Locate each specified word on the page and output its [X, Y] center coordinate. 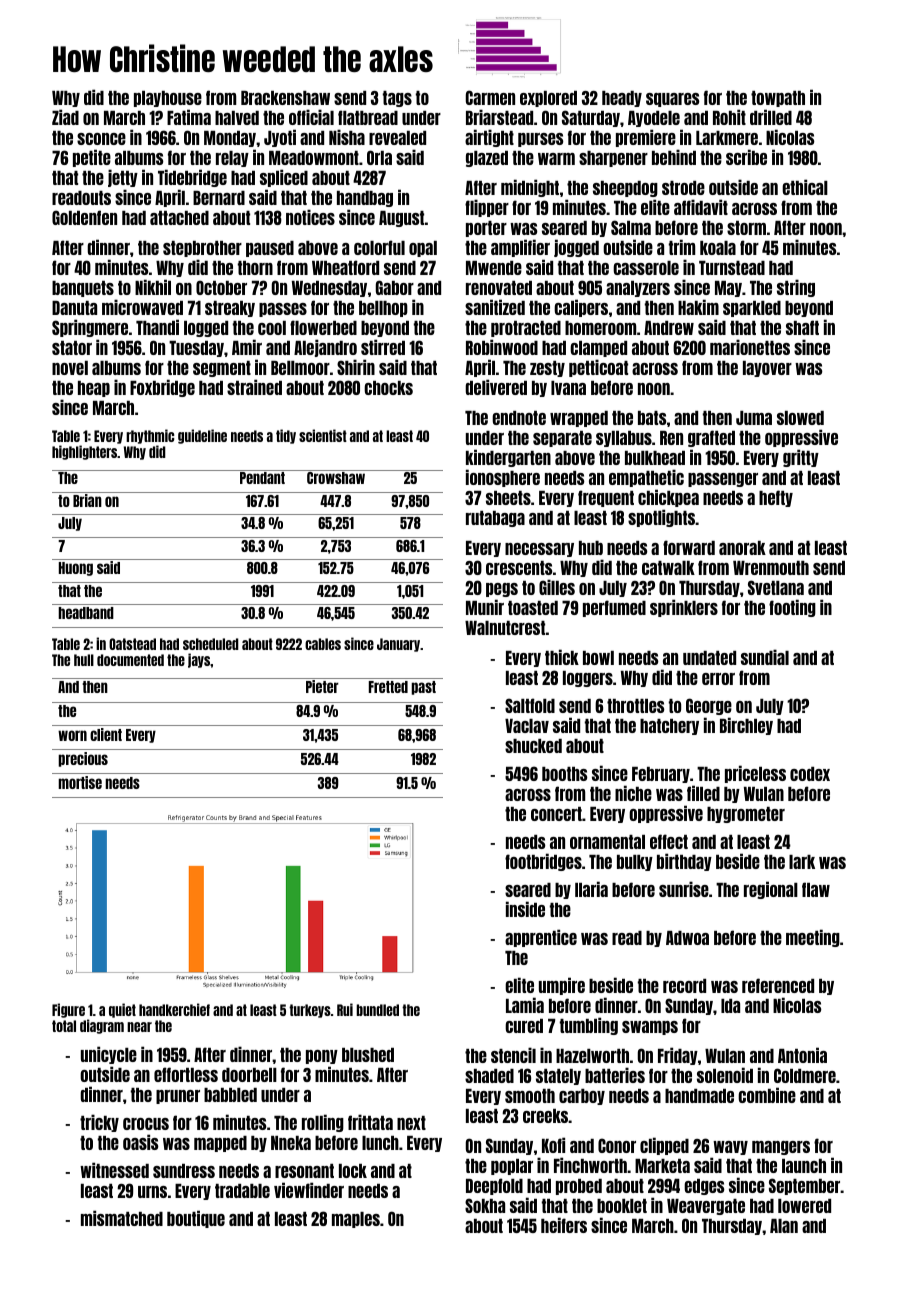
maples [356, 1220]
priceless [755, 774]
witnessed [114, 1170]
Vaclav [527, 726]
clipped [664, 1146]
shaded [489, 1076]
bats [652, 418]
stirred [383, 347]
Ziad [65, 117]
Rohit [729, 117]
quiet [122, 1010]
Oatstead [132, 644]
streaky [230, 309]
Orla [379, 157]
